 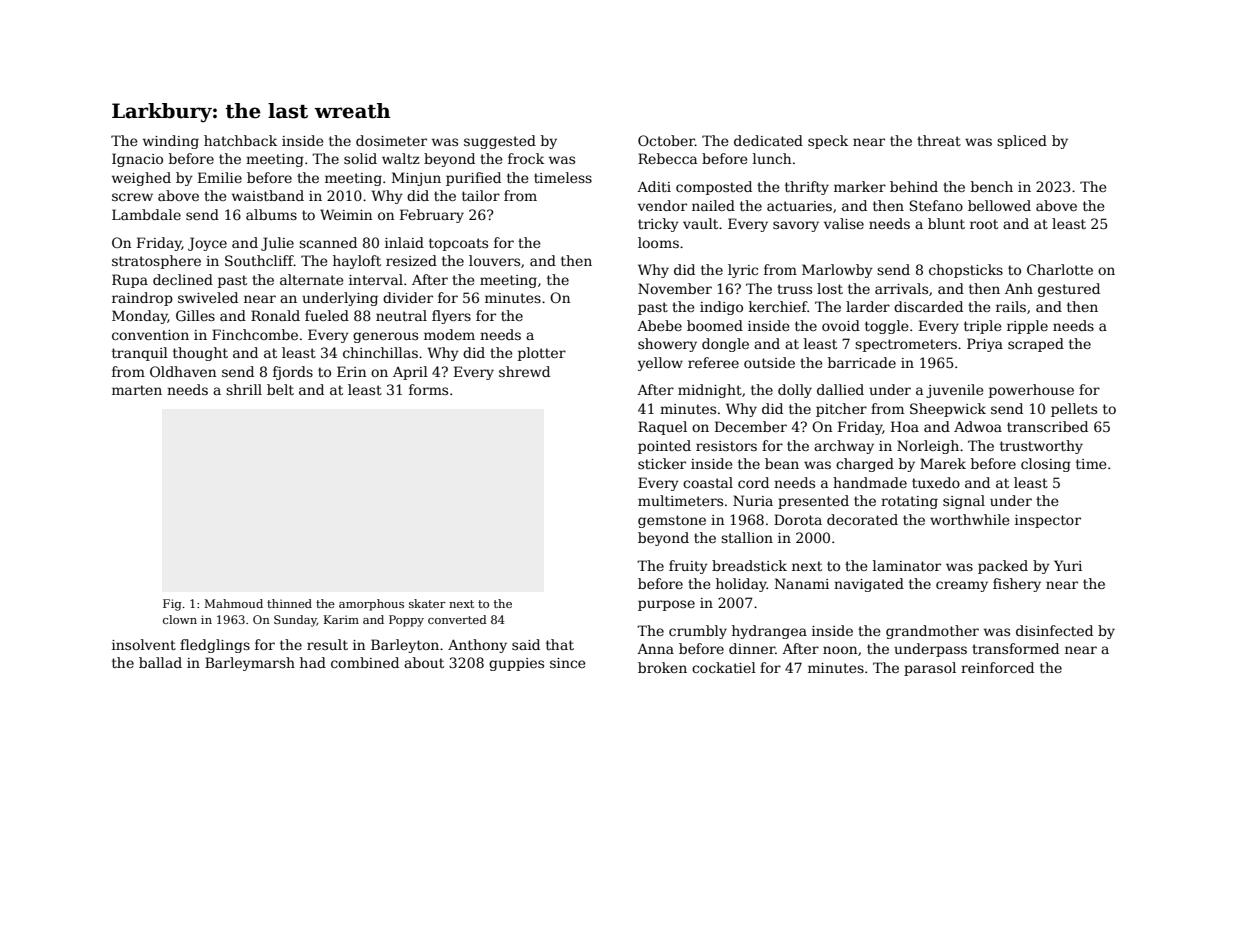 What do you see at coordinates (769, 632) in the screenshot?
I see `hydrangea` at bounding box center [769, 632].
